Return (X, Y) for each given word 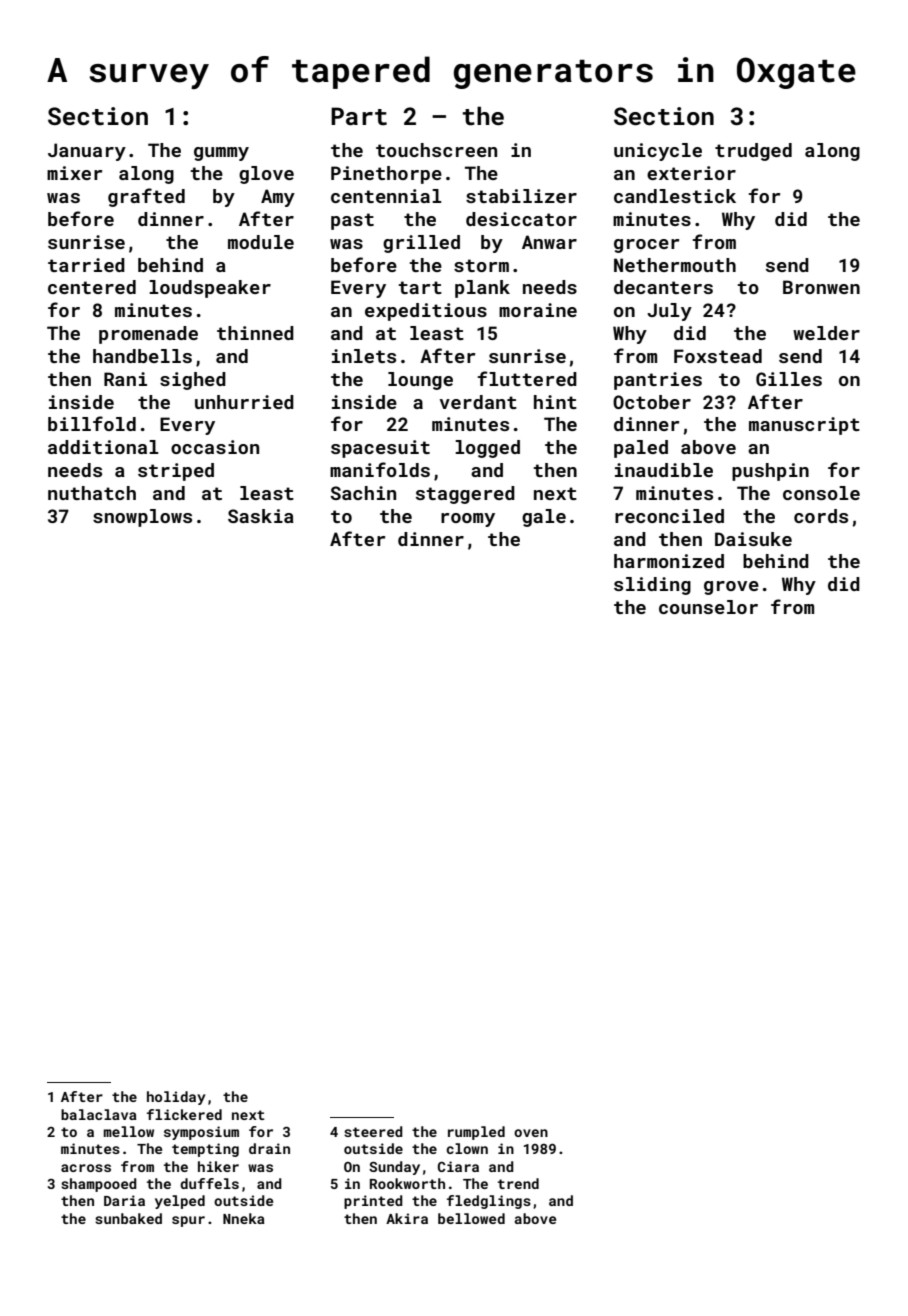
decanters (663, 287)
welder (826, 333)
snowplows (142, 518)
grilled (421, 244)
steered (373, 1131)
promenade (148, 335)
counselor (708, 607)
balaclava (99, 1114)
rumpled (476, 1133)
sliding (652, 586)
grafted (146, 197)
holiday (176, 1098)
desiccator (521, 219)
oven (531, 1133)
